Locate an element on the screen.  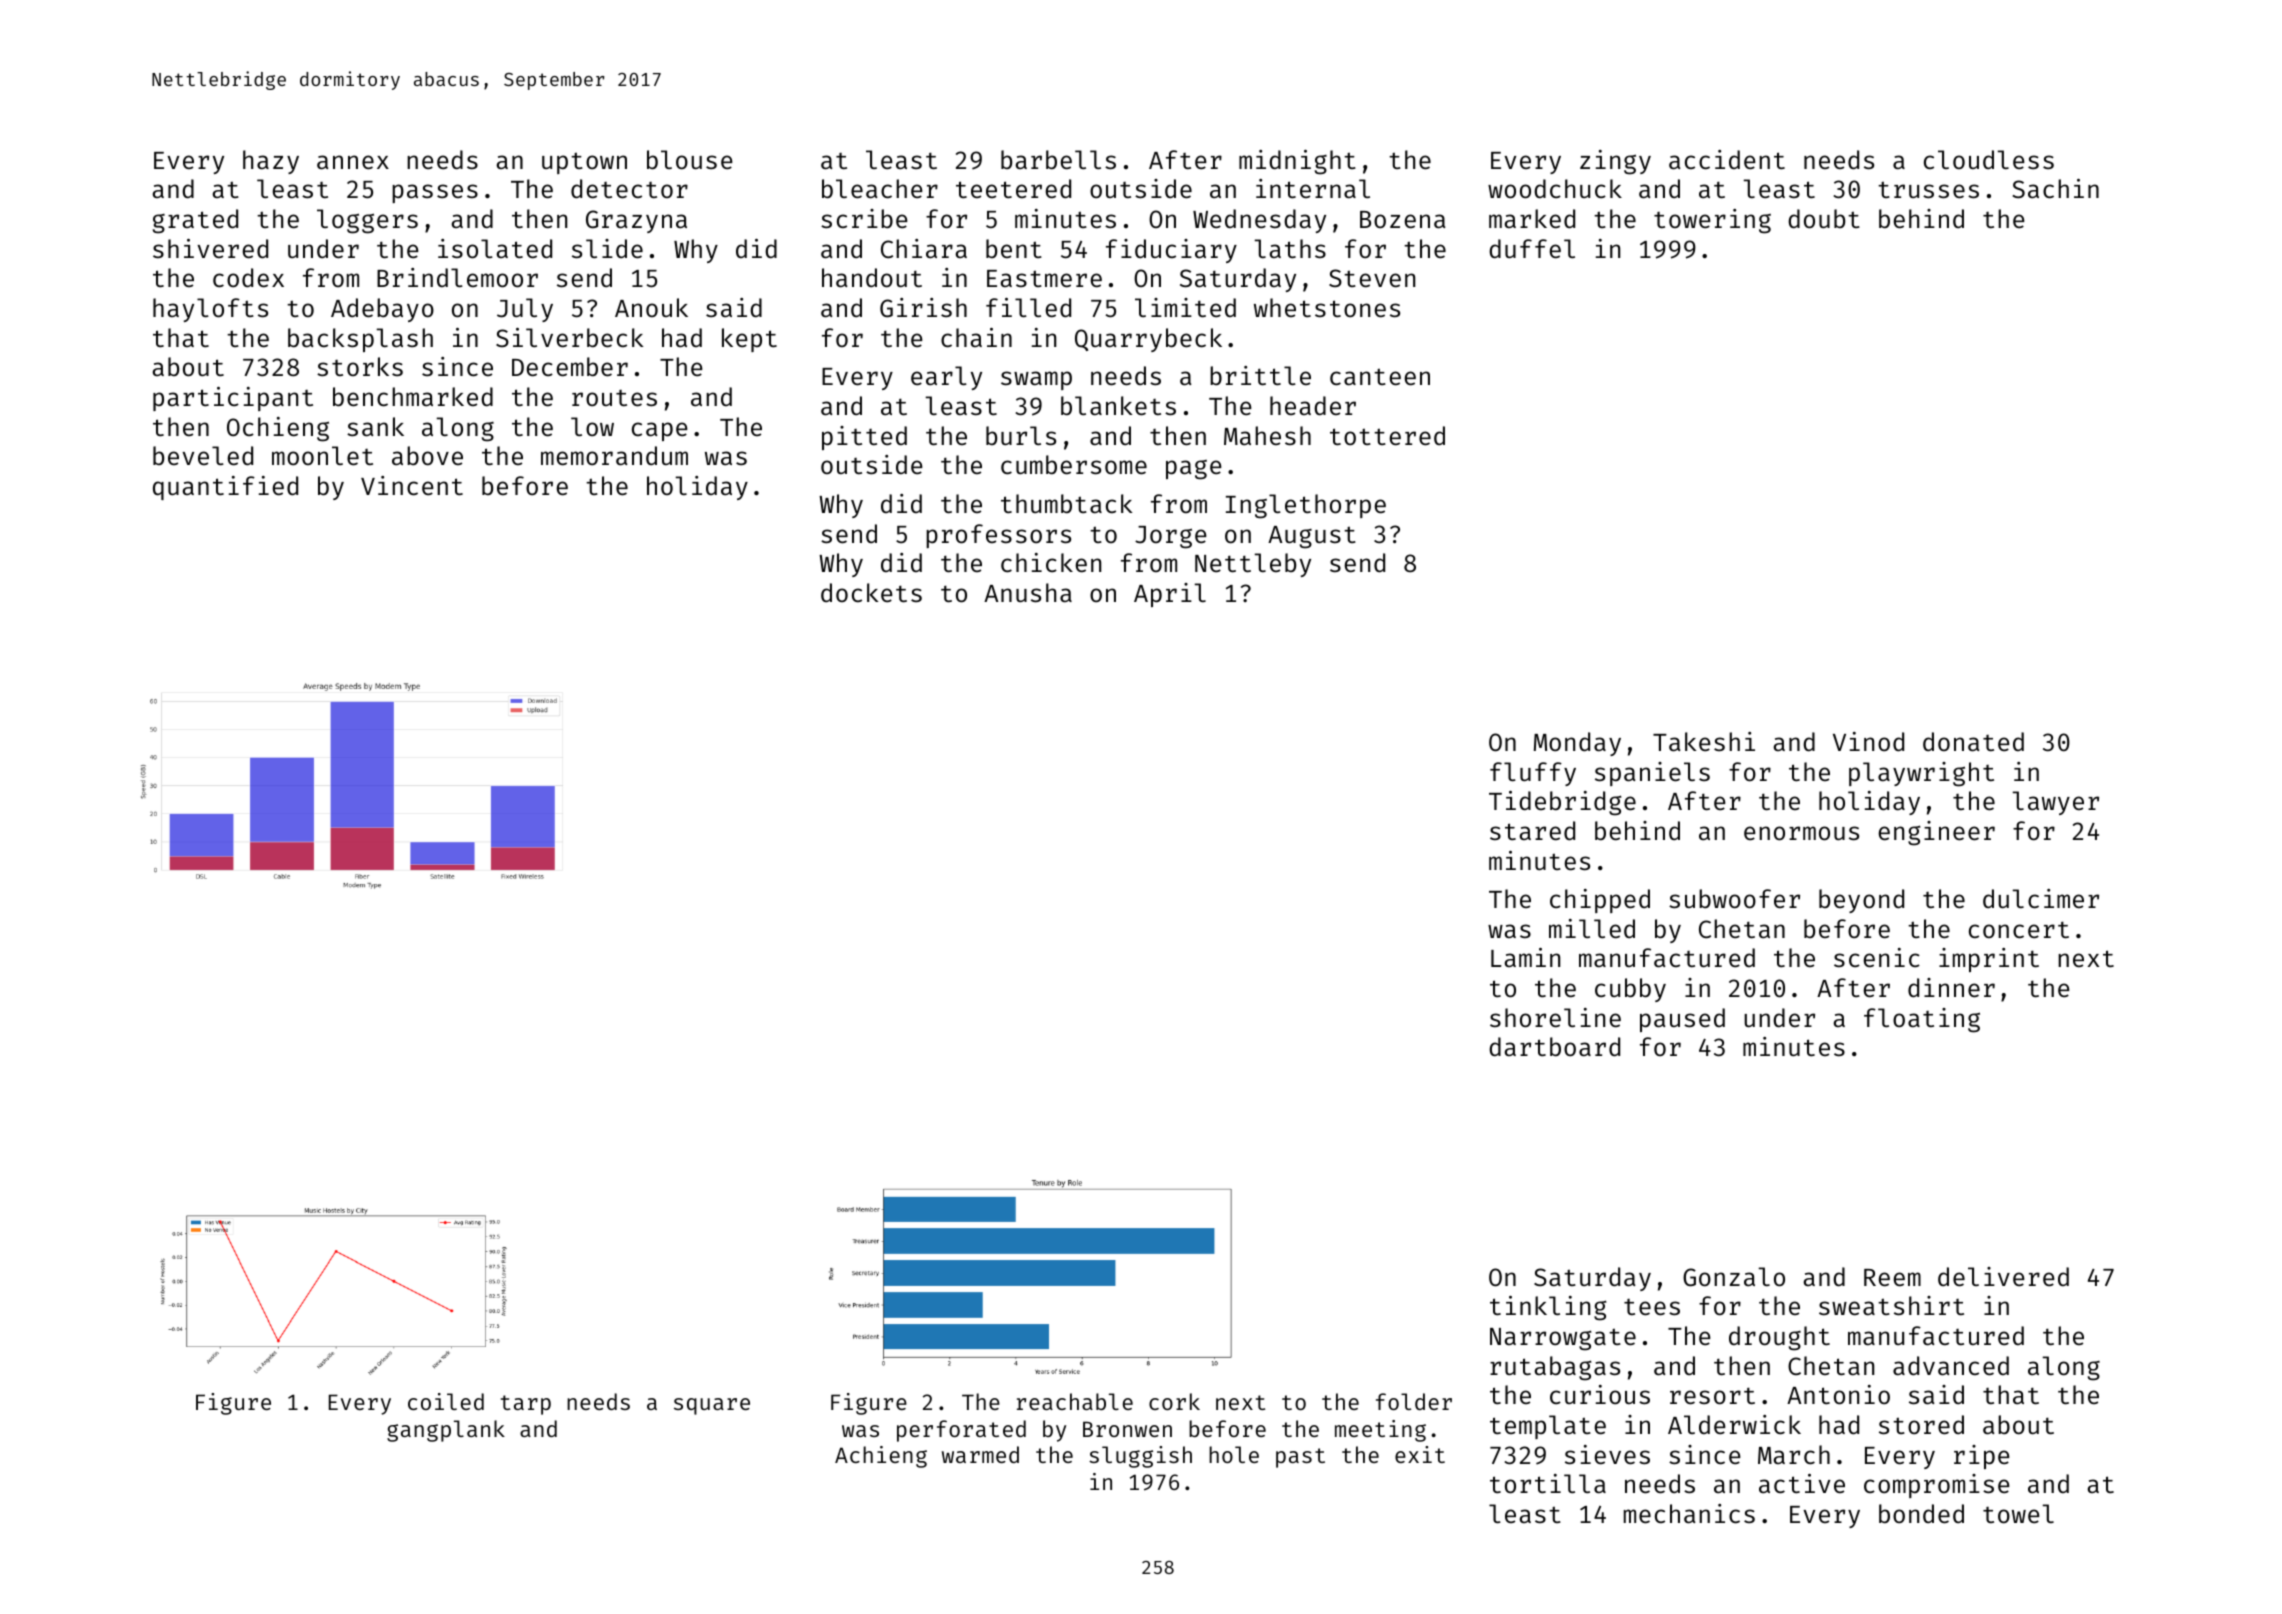
routes is located at coordinates (614, 398).
